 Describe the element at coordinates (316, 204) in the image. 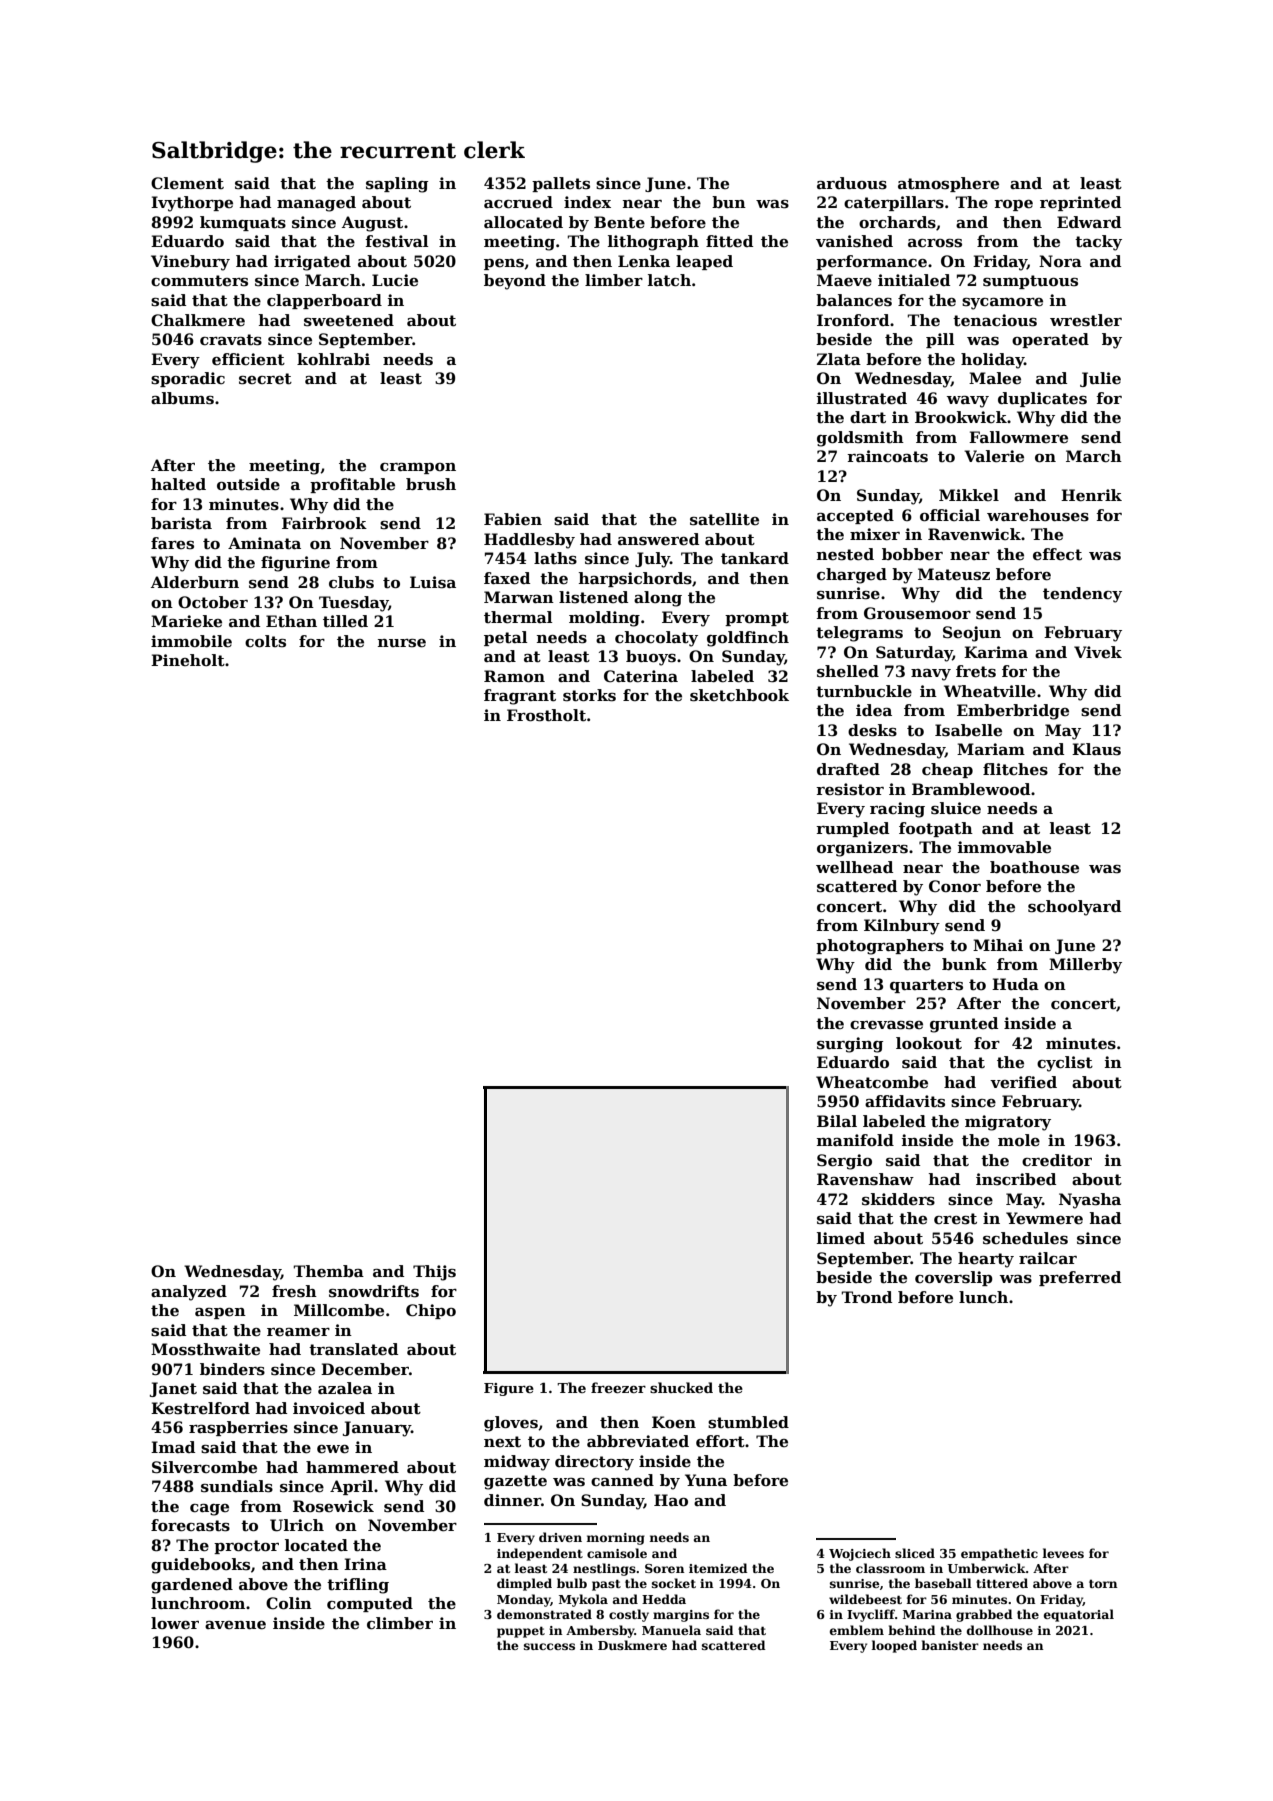

I see `managed` at that location.
